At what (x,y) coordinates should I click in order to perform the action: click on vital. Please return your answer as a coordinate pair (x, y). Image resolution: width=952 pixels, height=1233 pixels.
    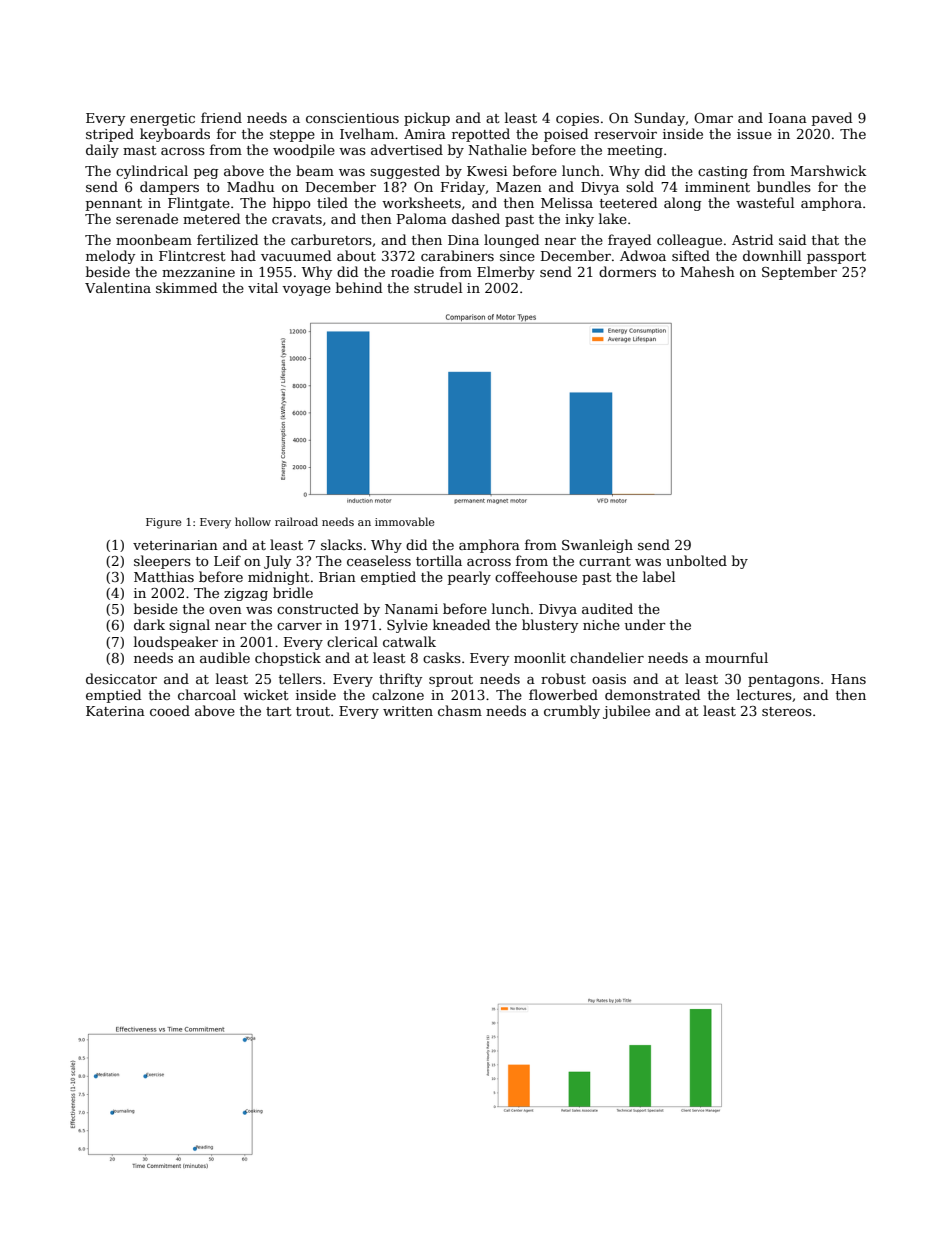
    Looking at the image, I should click on (263, 287).
